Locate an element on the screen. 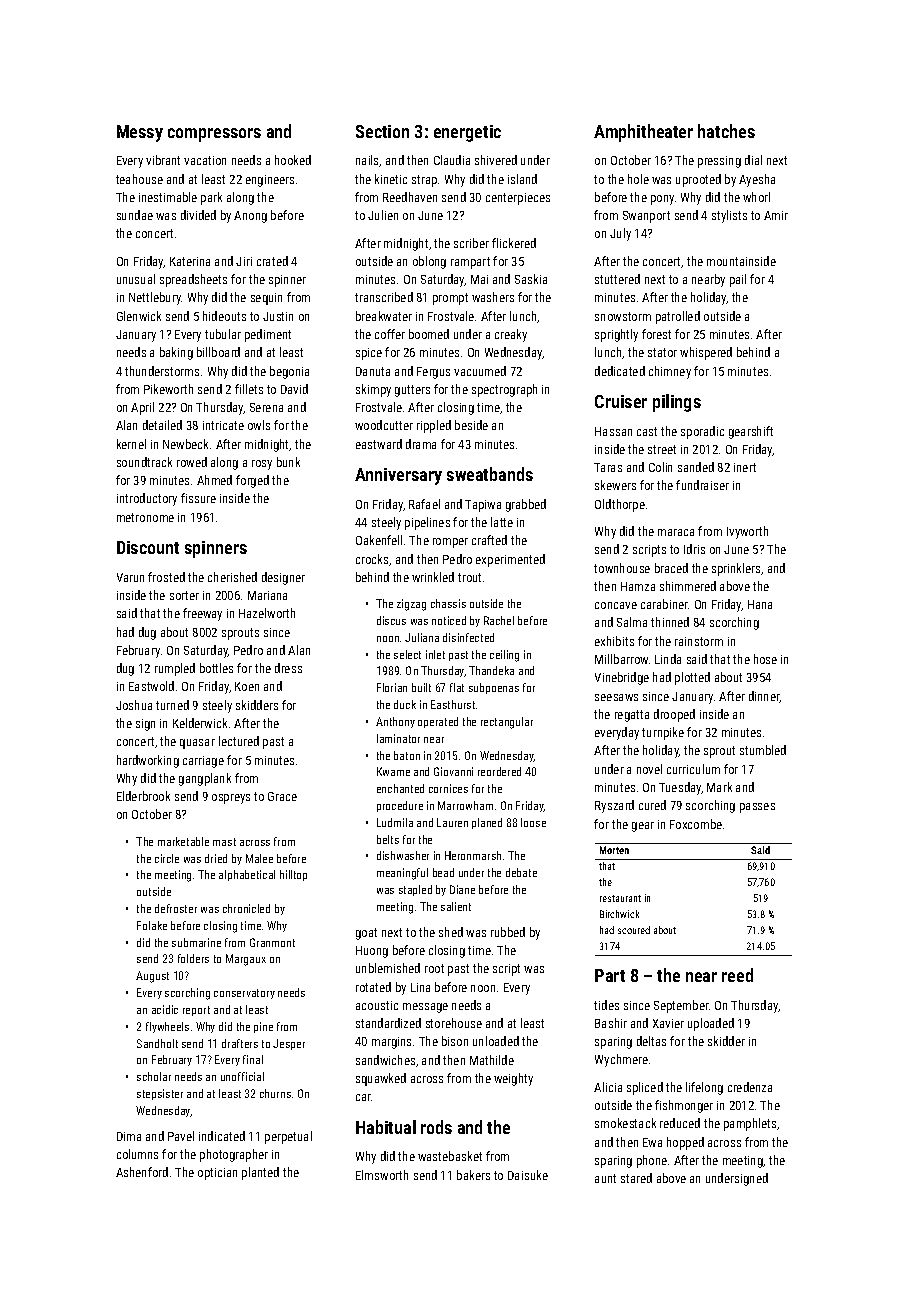  Pavel is located at coordinates (181, 1136).
